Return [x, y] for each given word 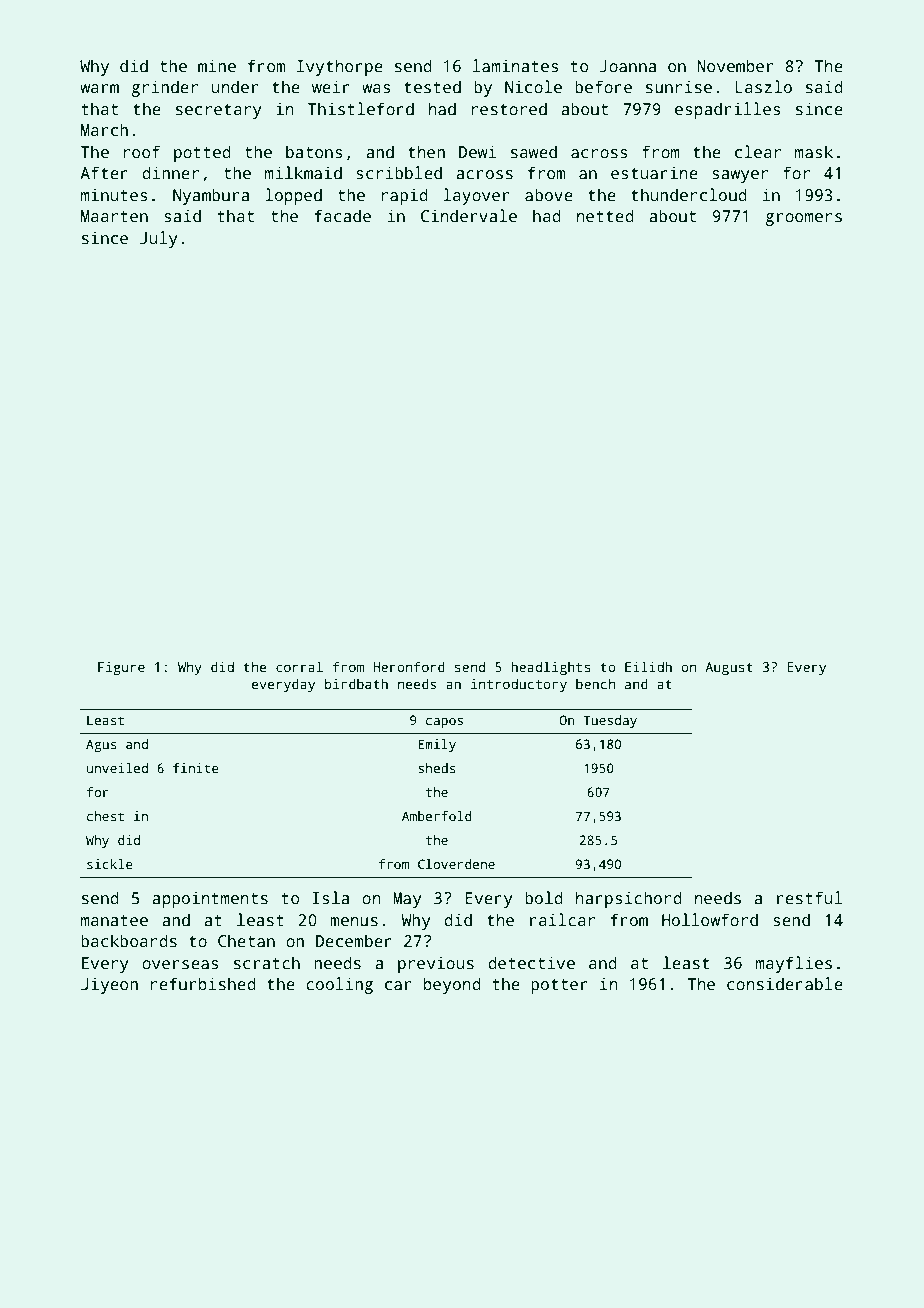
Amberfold [436, 816]
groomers [803, 219]
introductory [519, 685]
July [159, 239]
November [735, 65]
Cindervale [469, 216]
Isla [331, 898]
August [729, 668]
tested [432, 87]
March [104, 130]
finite [196, 768]
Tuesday [610, 721]
